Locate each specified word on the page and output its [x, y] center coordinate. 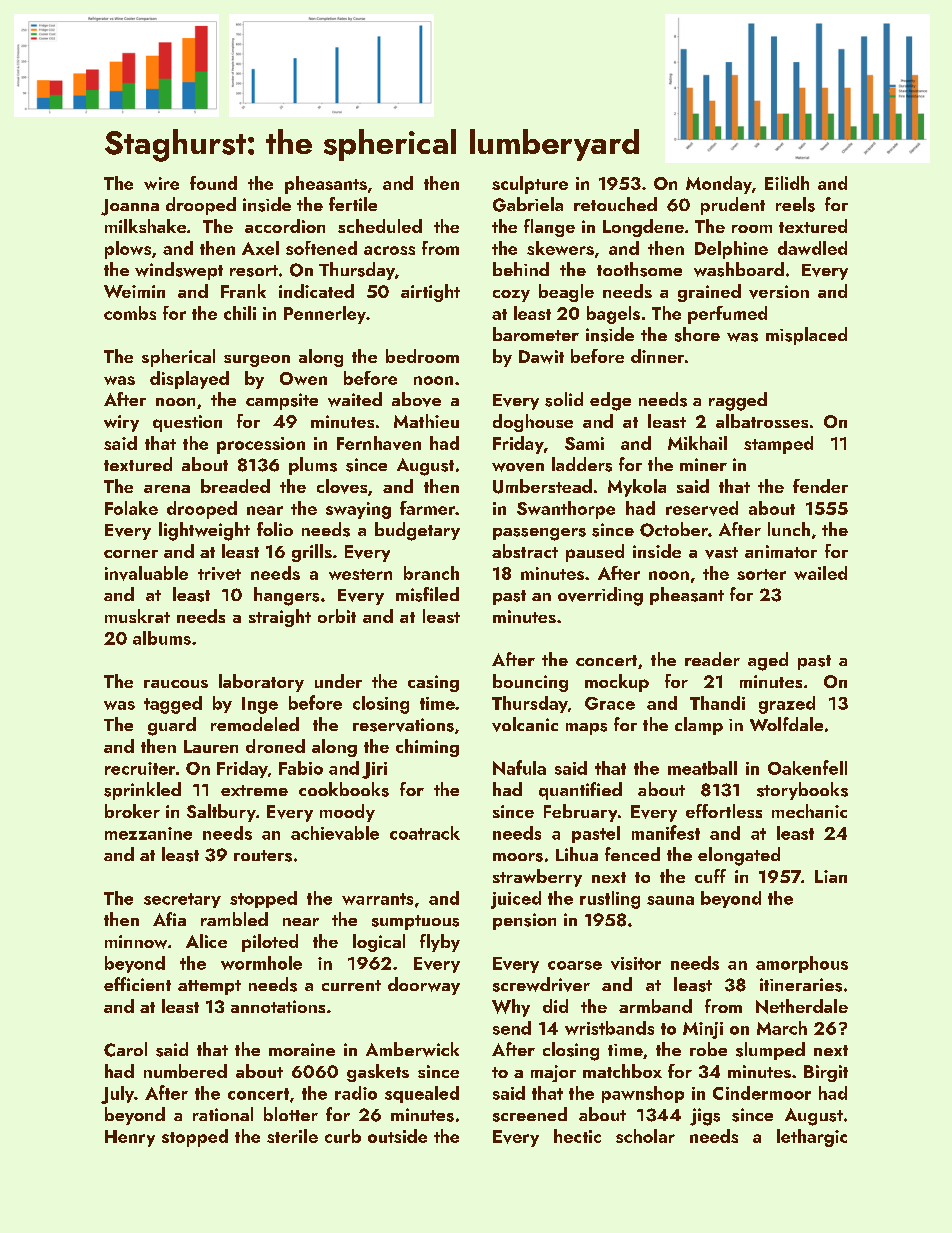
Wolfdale [786, 724]
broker [132, 811]
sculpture [530, 185]
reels [795, 204]
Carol [125, 1049]
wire [161, 183]
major [553, 1073]
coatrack [425, 833]
